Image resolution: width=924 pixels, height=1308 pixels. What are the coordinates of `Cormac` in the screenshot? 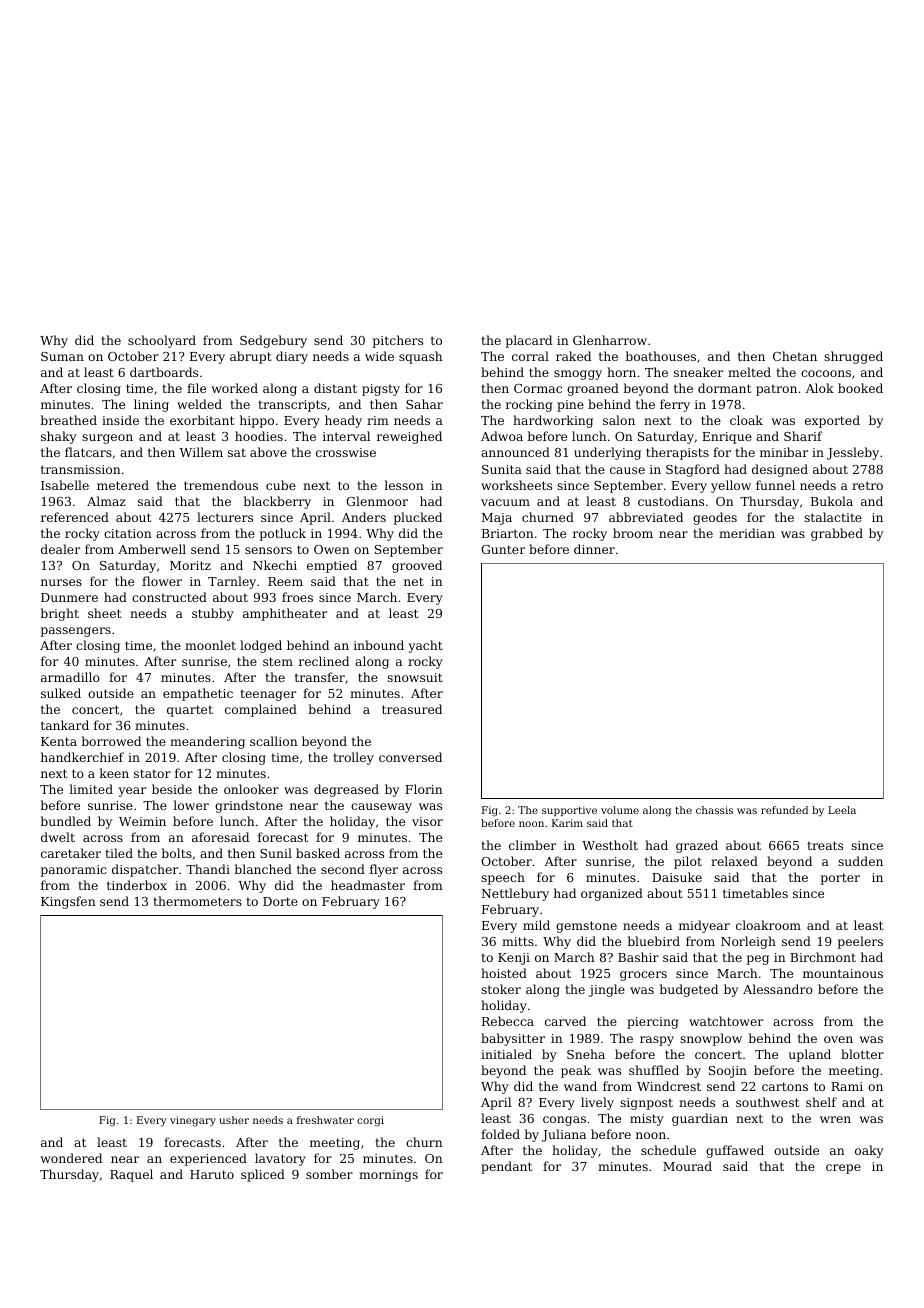 It's located at (538, 388).
